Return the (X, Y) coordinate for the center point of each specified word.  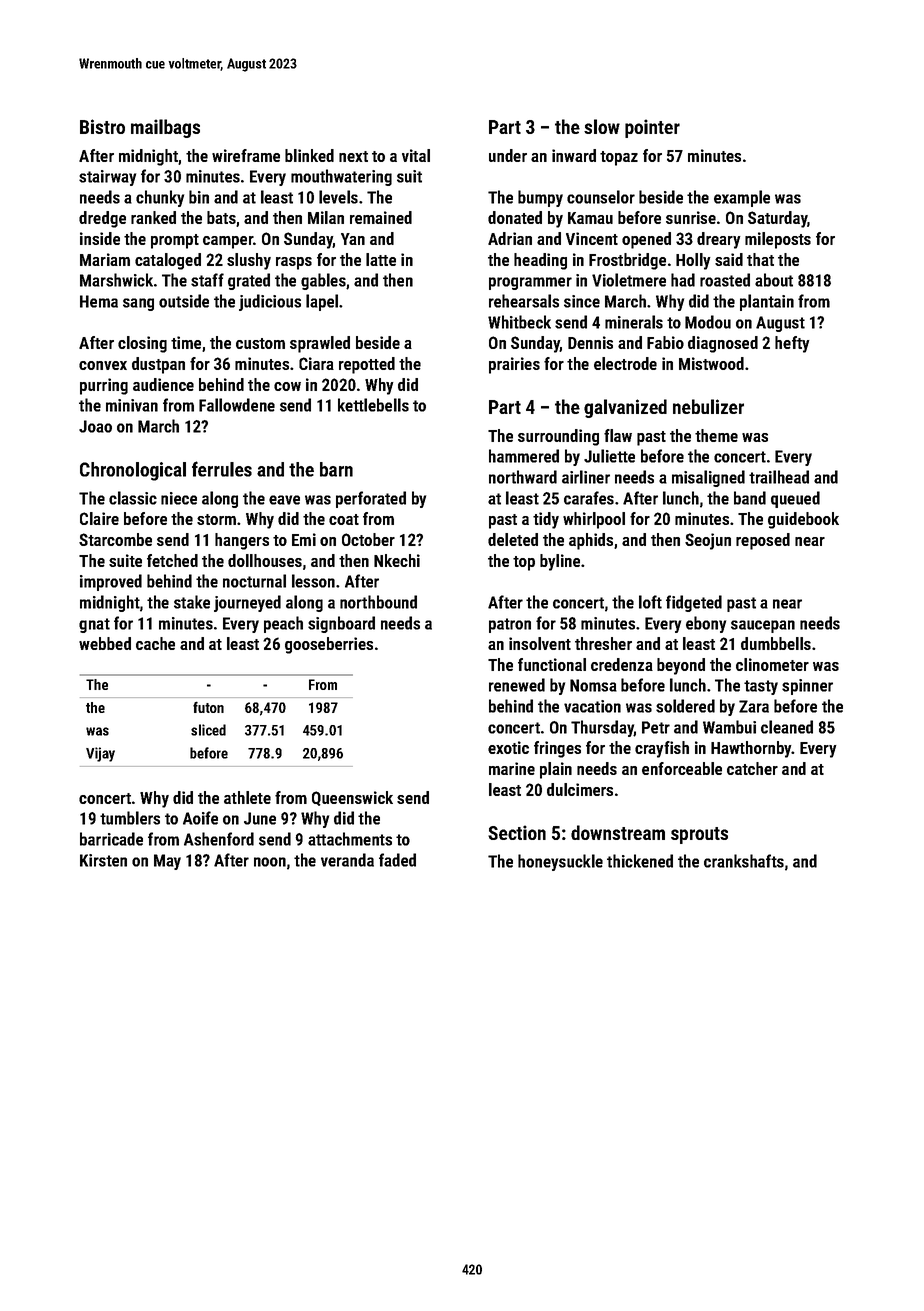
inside (100, 238)
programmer (530, 283)
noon (270, 862)
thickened (640, 861)
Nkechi (397, 560)
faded (397, 860)
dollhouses (265, 560)
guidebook (803, 520)
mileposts (778, 240)
